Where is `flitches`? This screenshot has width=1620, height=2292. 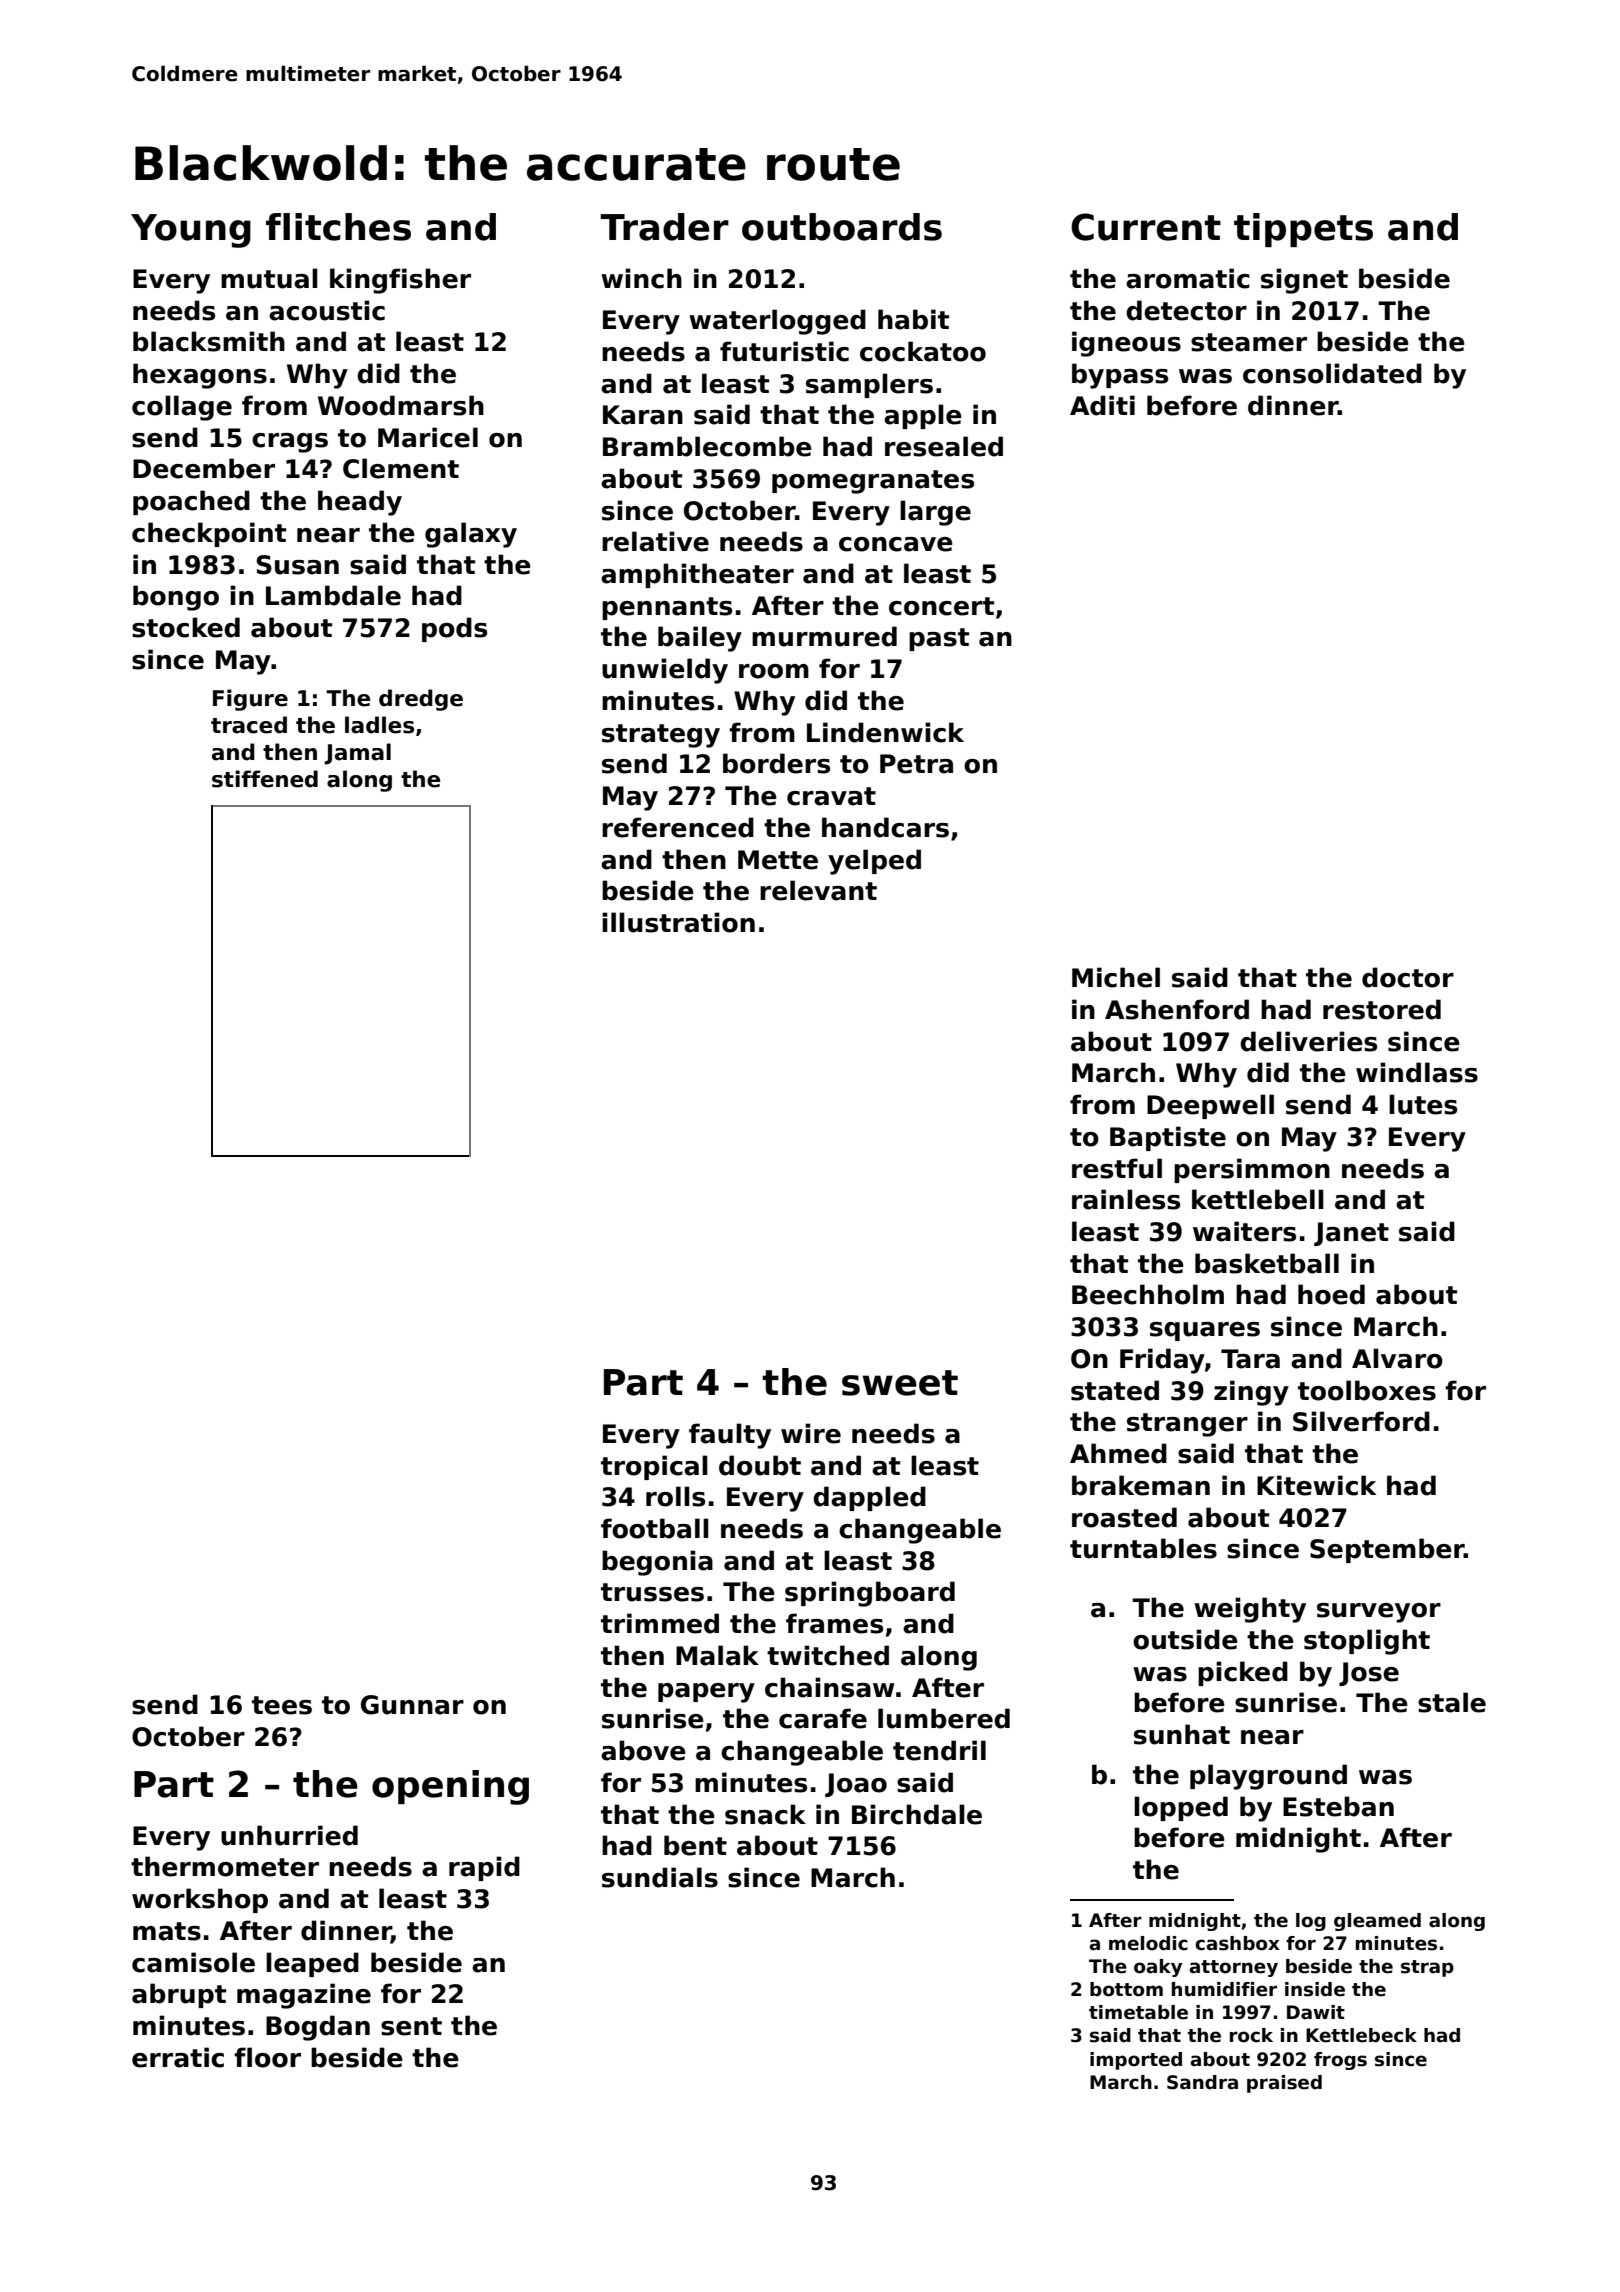 flitches is located at coordinates (338, 227).
